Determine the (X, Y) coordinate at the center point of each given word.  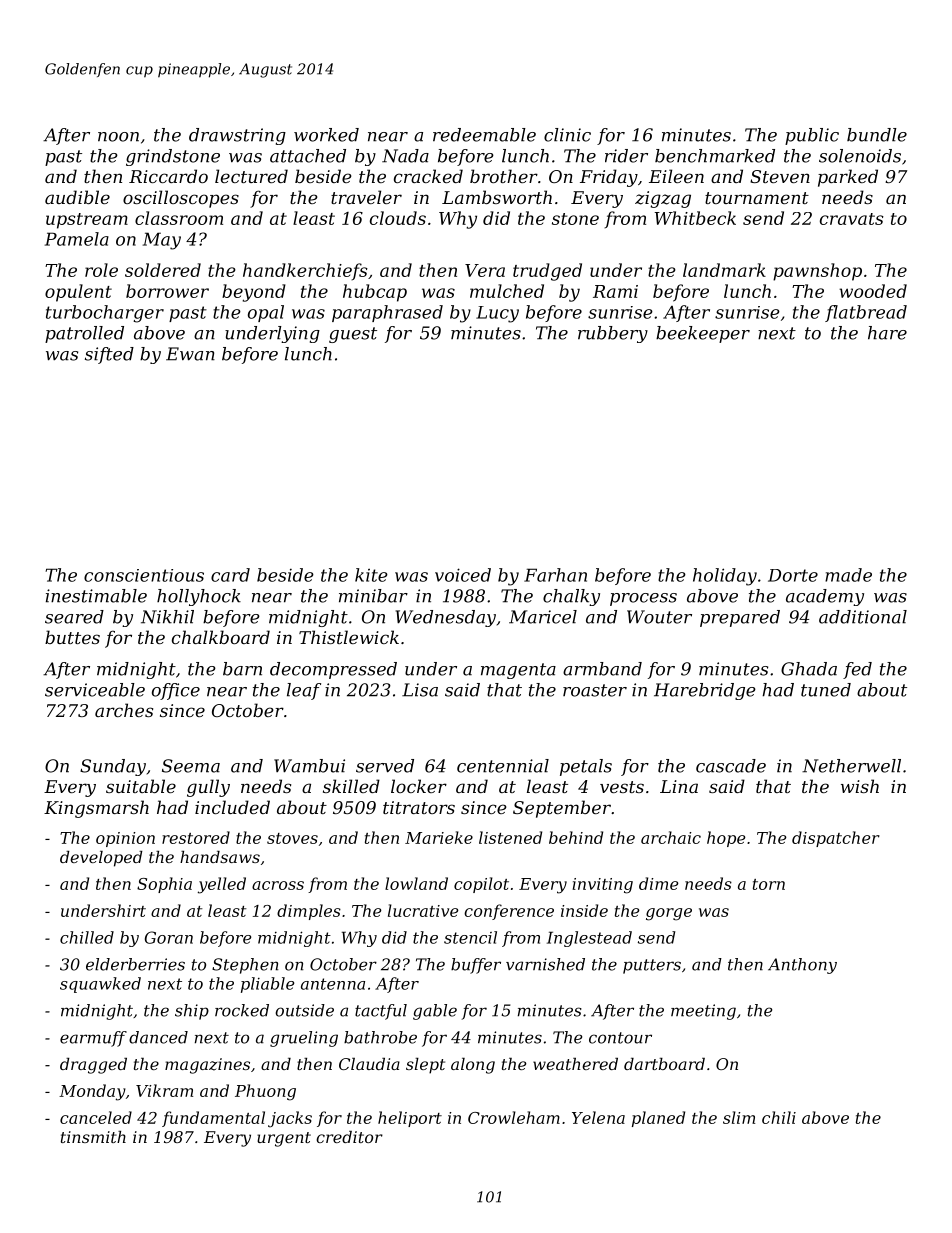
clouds (398, 218)
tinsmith (93, 1137)
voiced (463, 575)
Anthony (802, 966)
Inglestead (589, 939)
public (812, 136)
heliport (410, 1119)
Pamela (77, 239)
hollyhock (199, 597)
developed (101, 859)
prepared (740, 618)
